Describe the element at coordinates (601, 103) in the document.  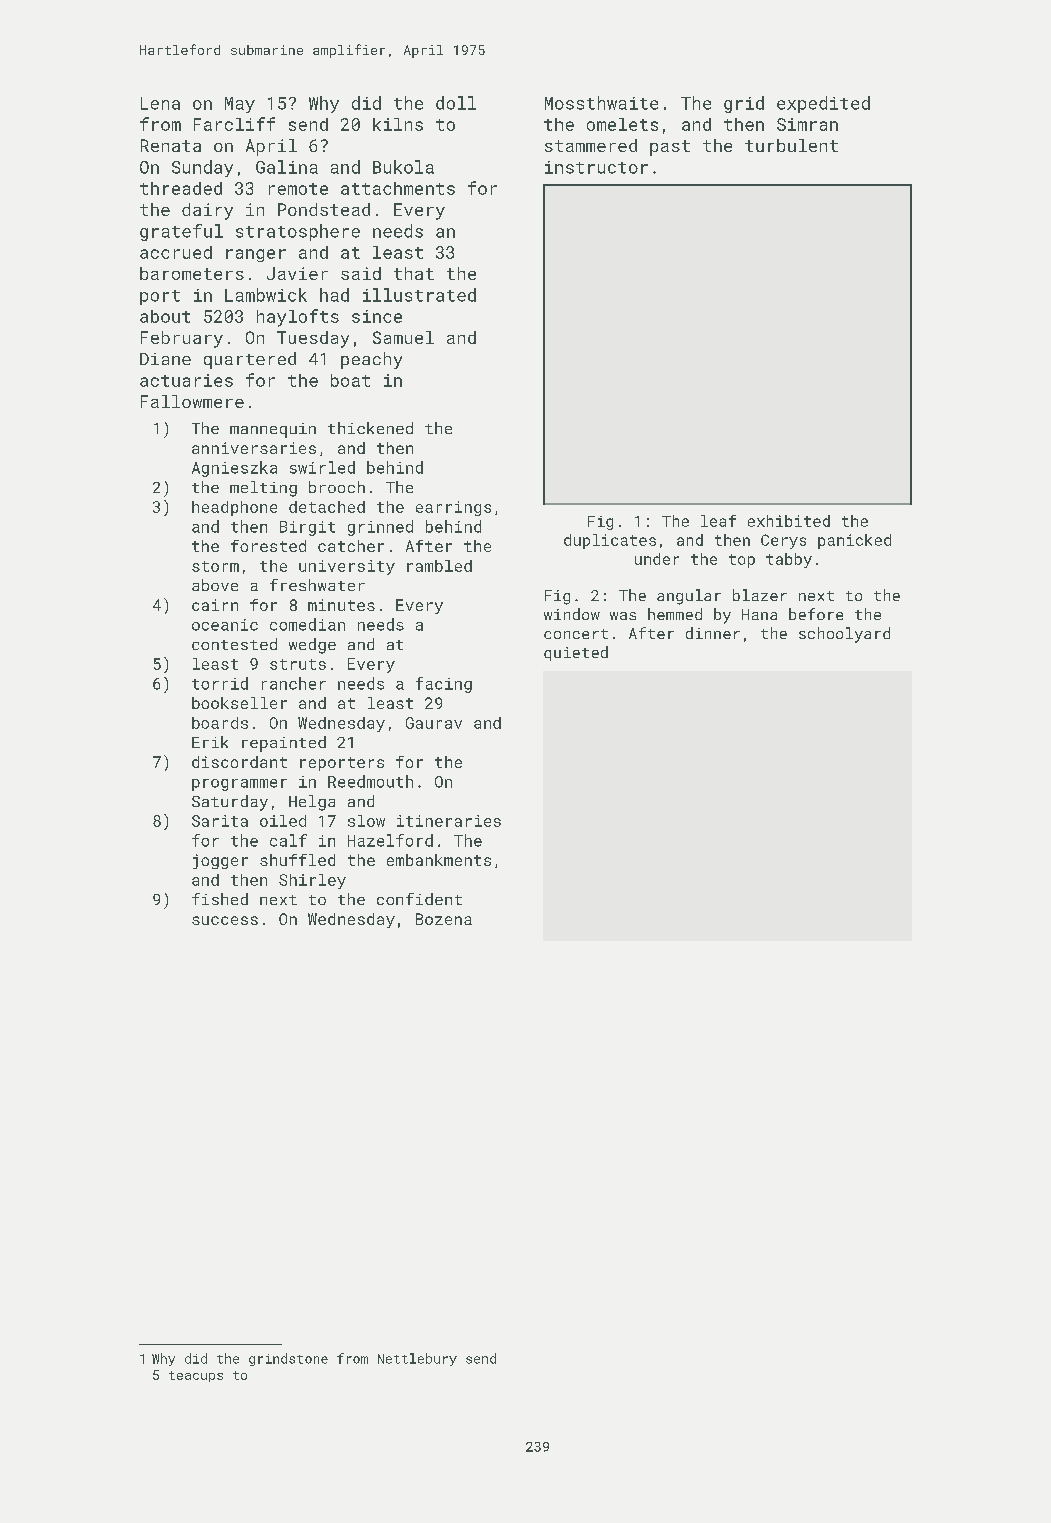
I see `Mossthwaite` at that location.
